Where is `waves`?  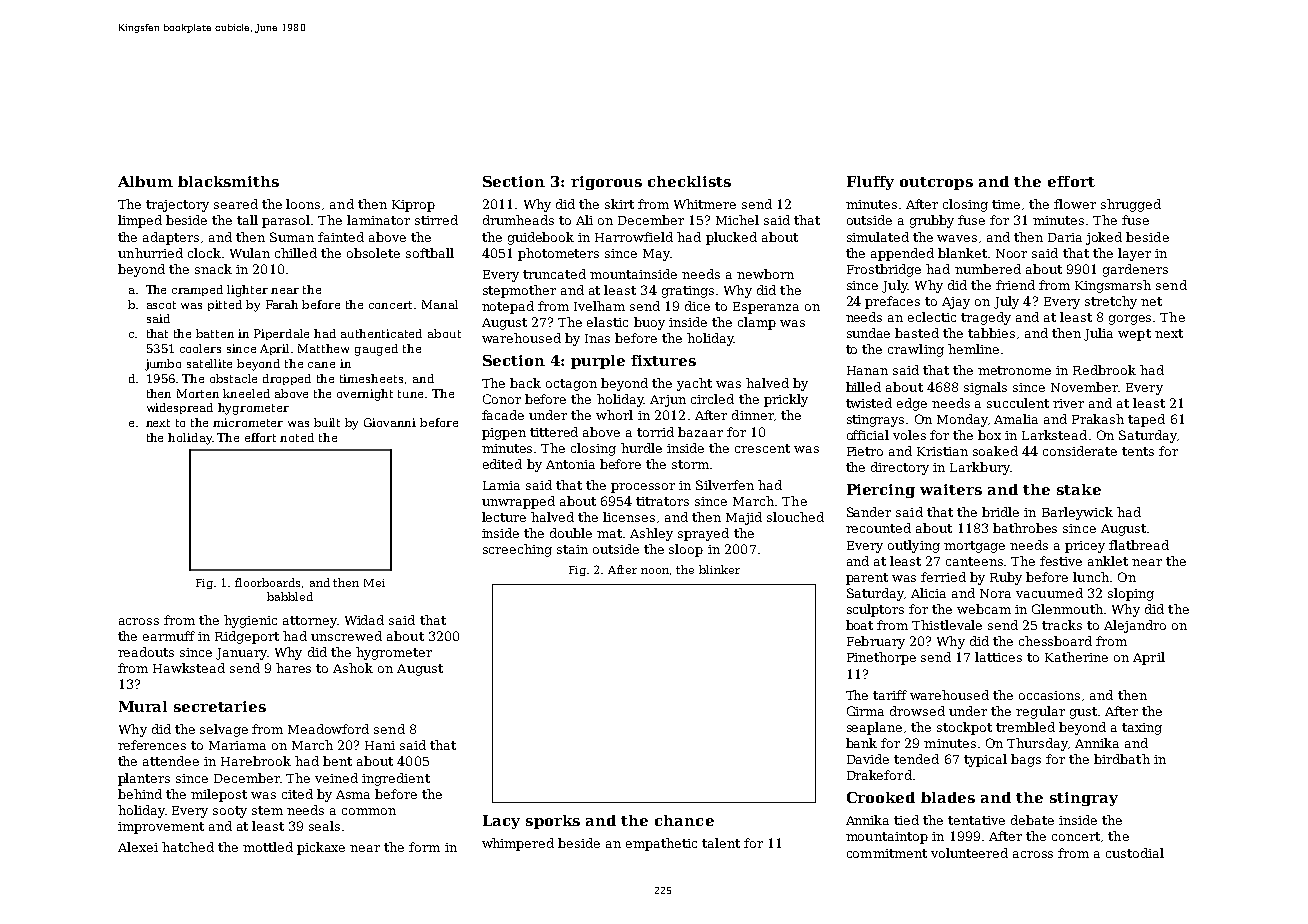
waves is located at coordinates (957, 238).
